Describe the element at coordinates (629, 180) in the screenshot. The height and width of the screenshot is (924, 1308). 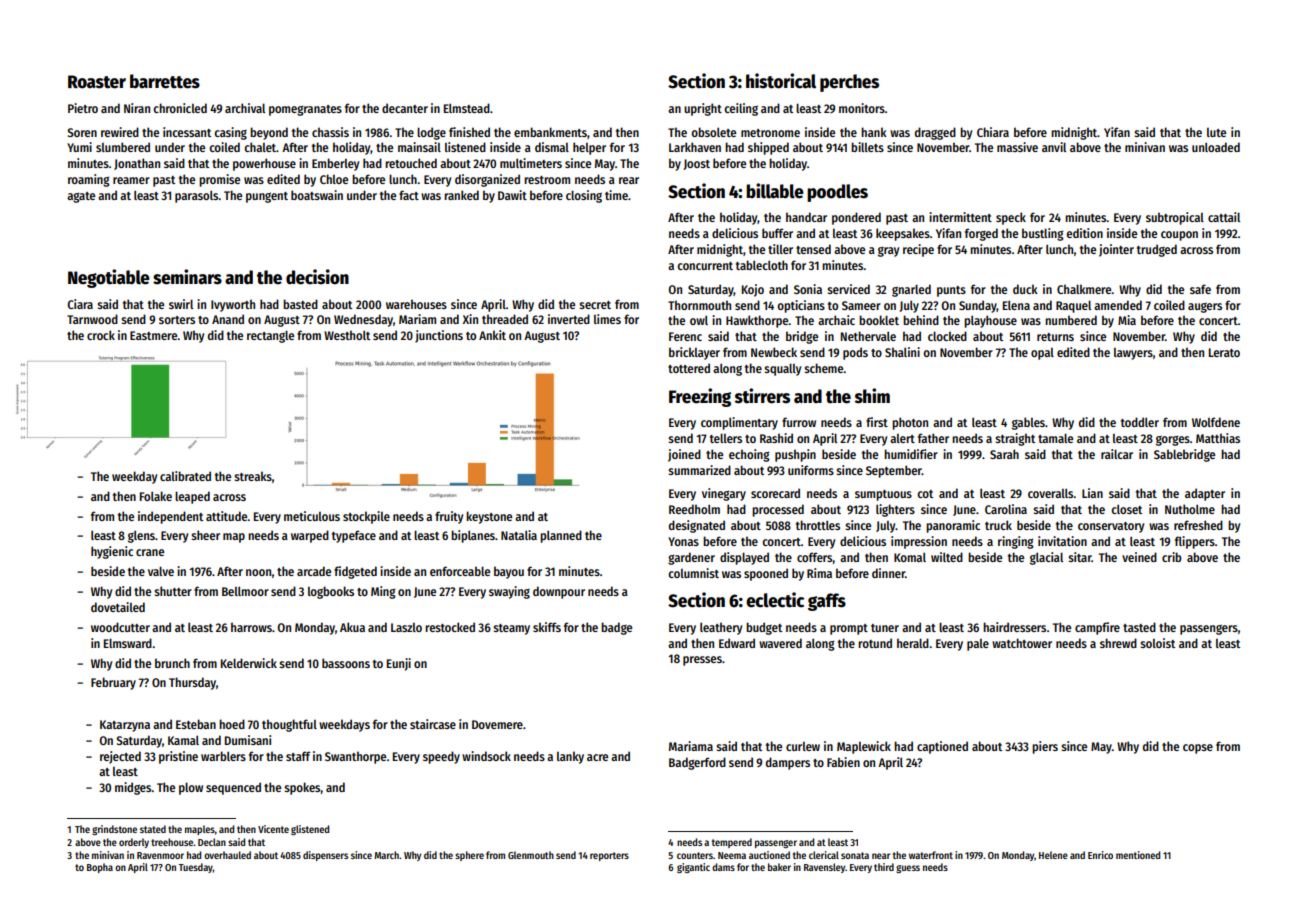
I see `rear` at that location.
